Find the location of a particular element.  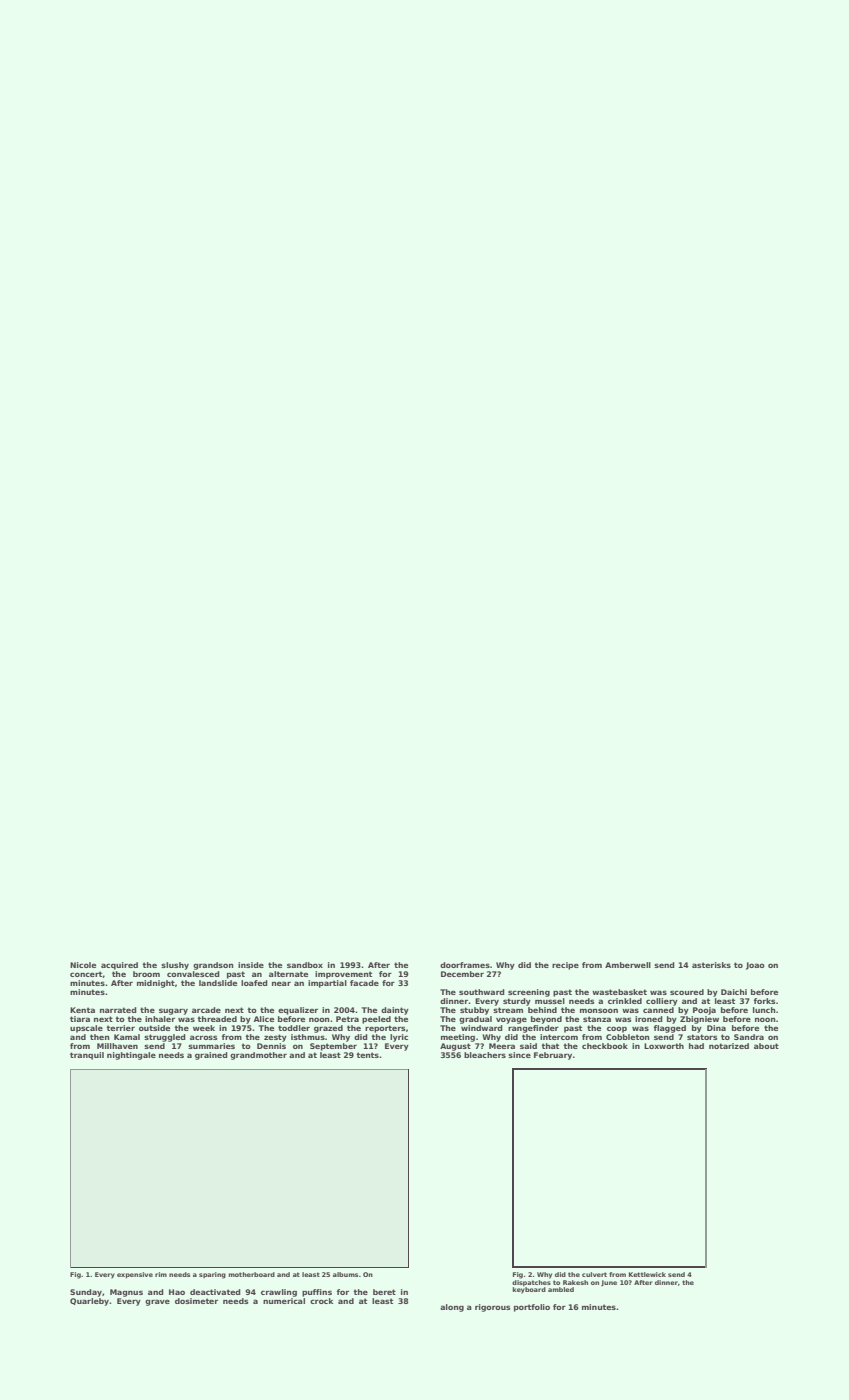

Nicole is located at coordinates (83, 965).
